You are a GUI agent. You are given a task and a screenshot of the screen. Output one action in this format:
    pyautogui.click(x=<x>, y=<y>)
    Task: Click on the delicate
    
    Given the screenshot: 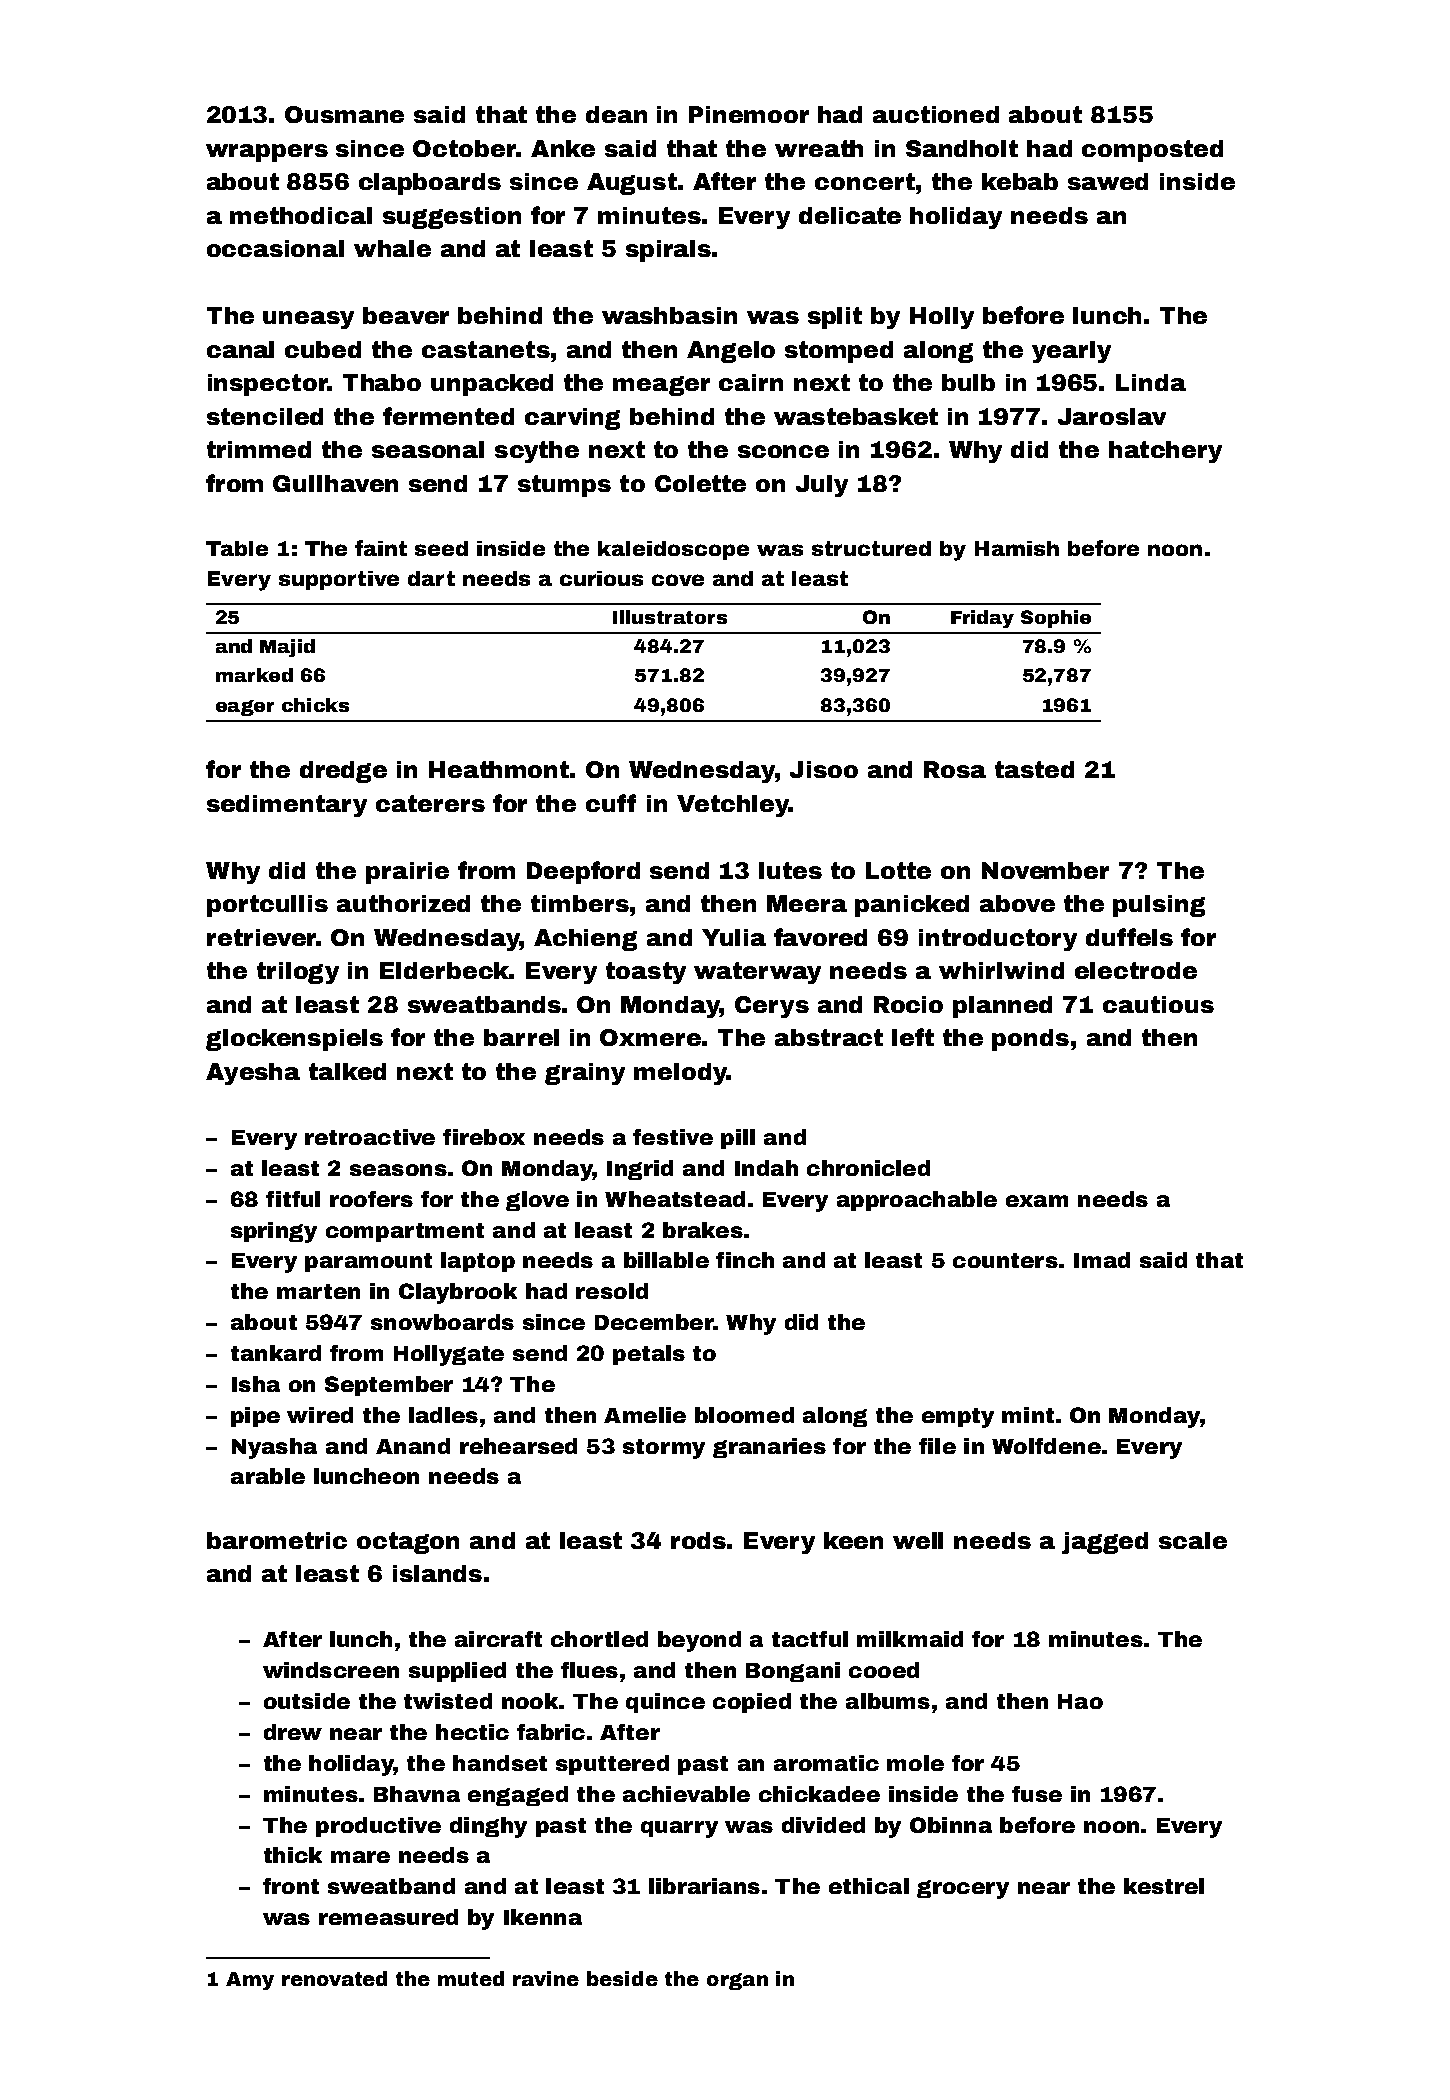 What is the action you would take?
    pyautogui.click(x=850, y=215)
